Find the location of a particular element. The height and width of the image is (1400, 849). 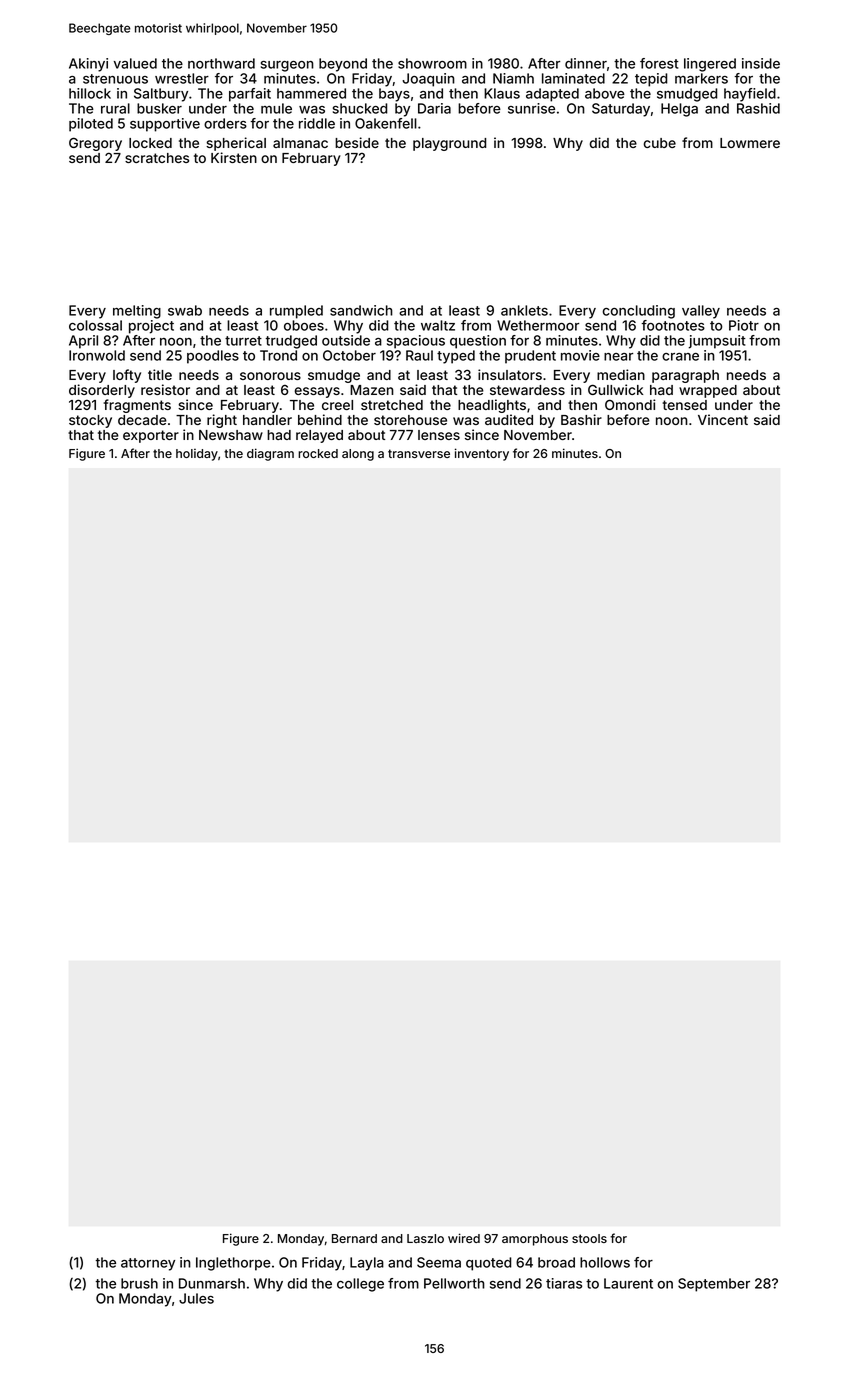

college is located at coordinates (360, 1285).
